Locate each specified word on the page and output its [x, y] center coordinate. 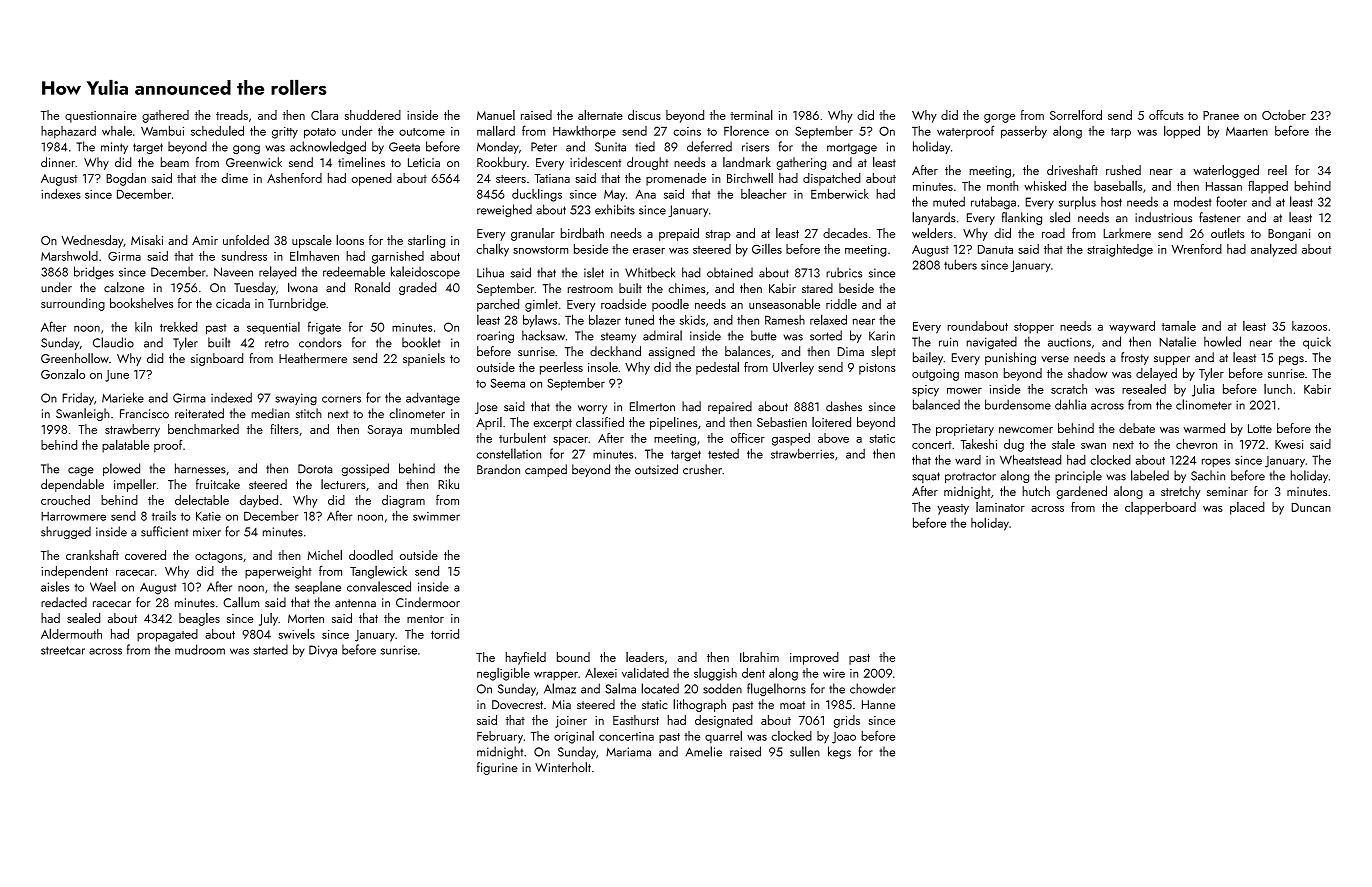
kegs [839, 752]
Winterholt [563, 767]
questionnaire [101, 117]
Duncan [1311, 507]
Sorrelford [1076, 115]
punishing [1010, 358]
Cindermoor [428, 602]
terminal [751, 115]
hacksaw [543, 335]
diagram [403, 501]
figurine [497, 768]
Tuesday [255, 288]
